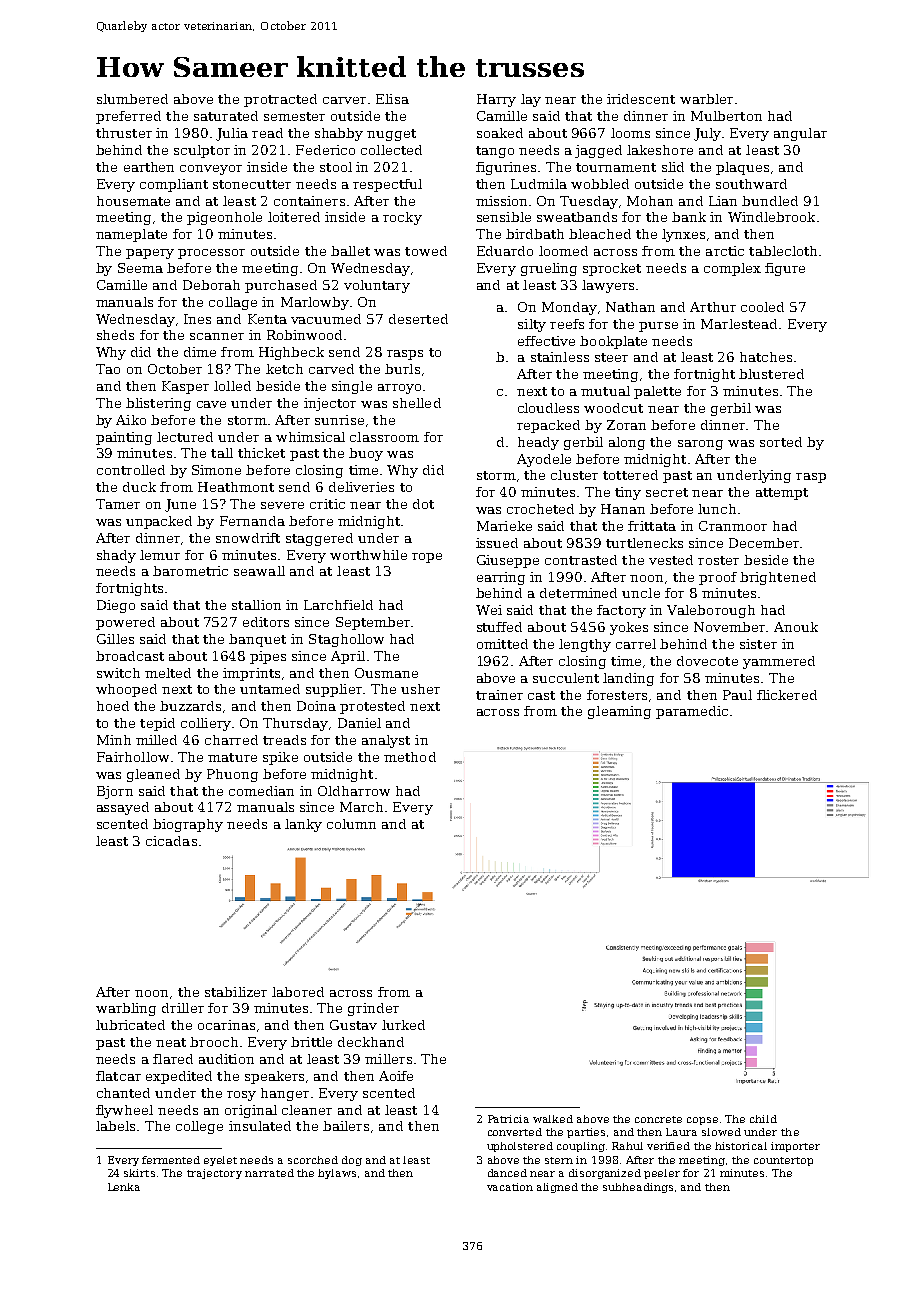  Describe the element at coordinates (763, 1119) in the document. I see `child` at that location.
